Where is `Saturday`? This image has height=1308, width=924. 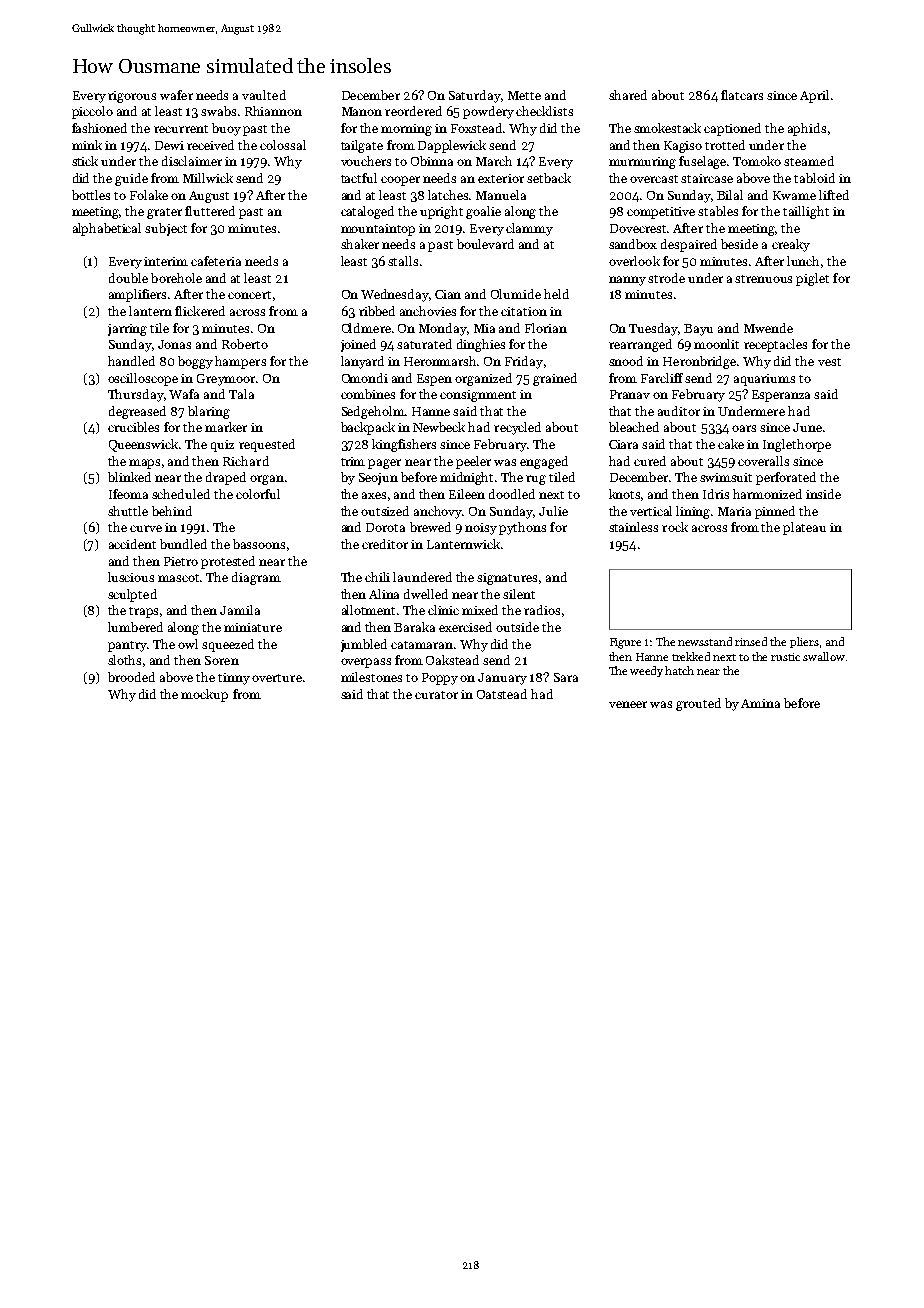
Saturday is located at coordinates (475, 96).
